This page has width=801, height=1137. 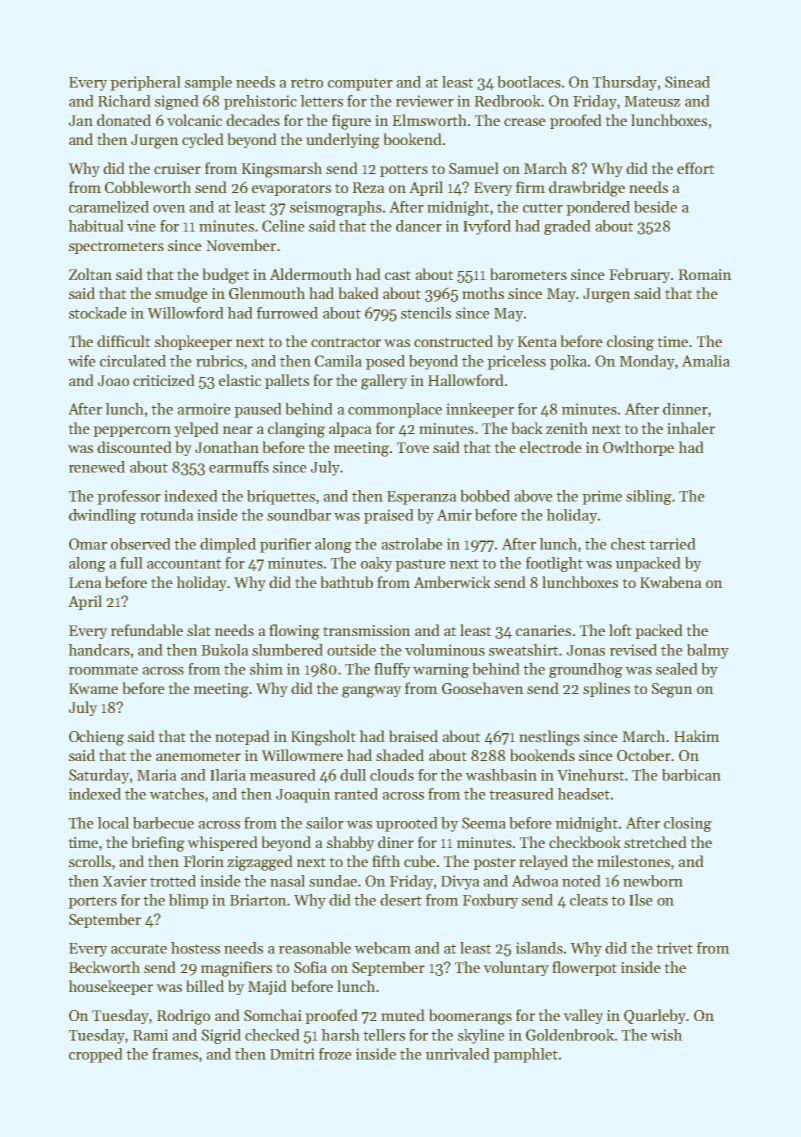 I want to click on underlying, so click(x=343, y=141).
